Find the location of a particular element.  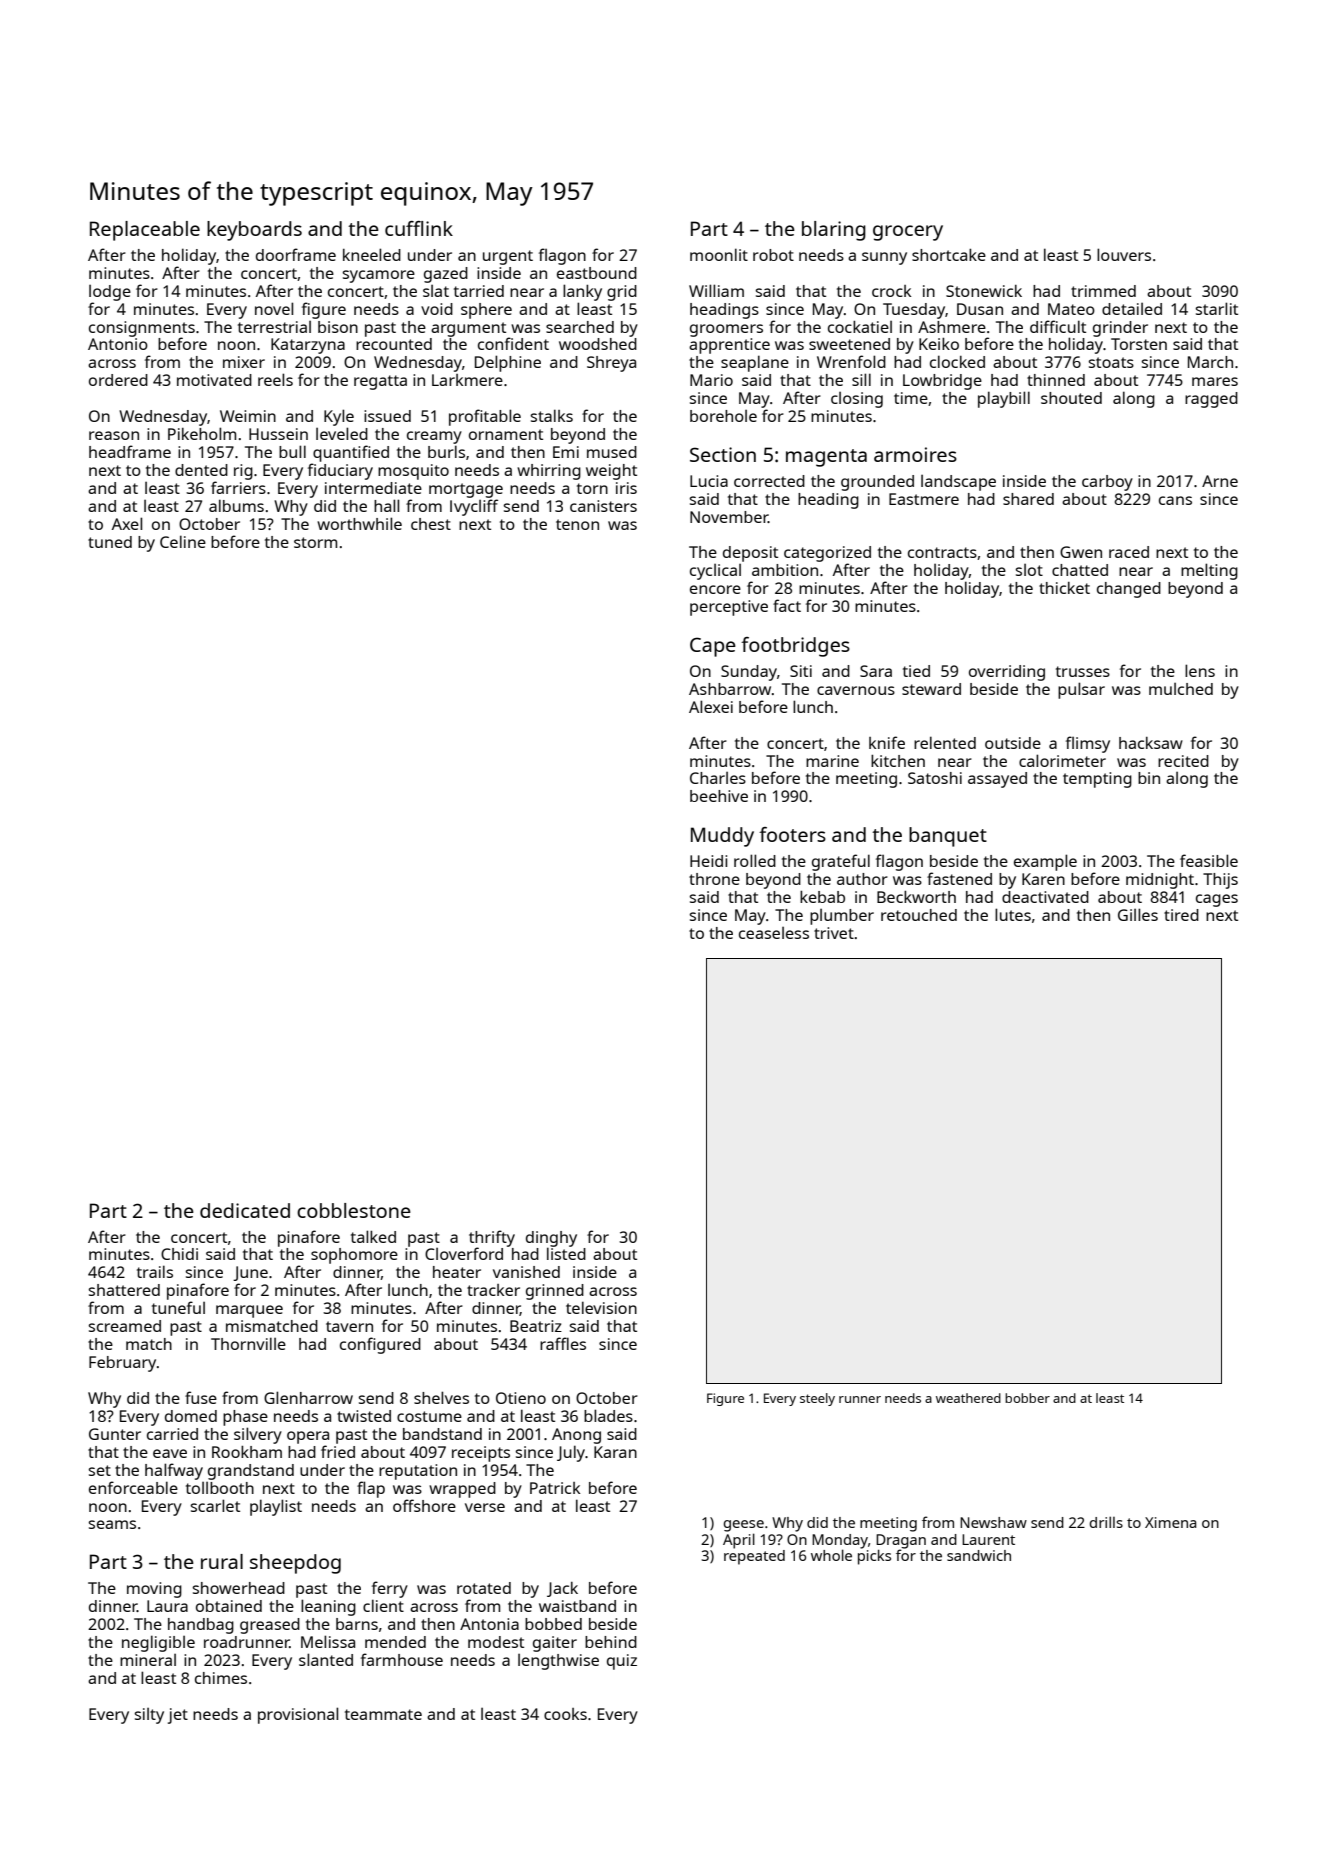

storm is located at coordinates (315, 542).
